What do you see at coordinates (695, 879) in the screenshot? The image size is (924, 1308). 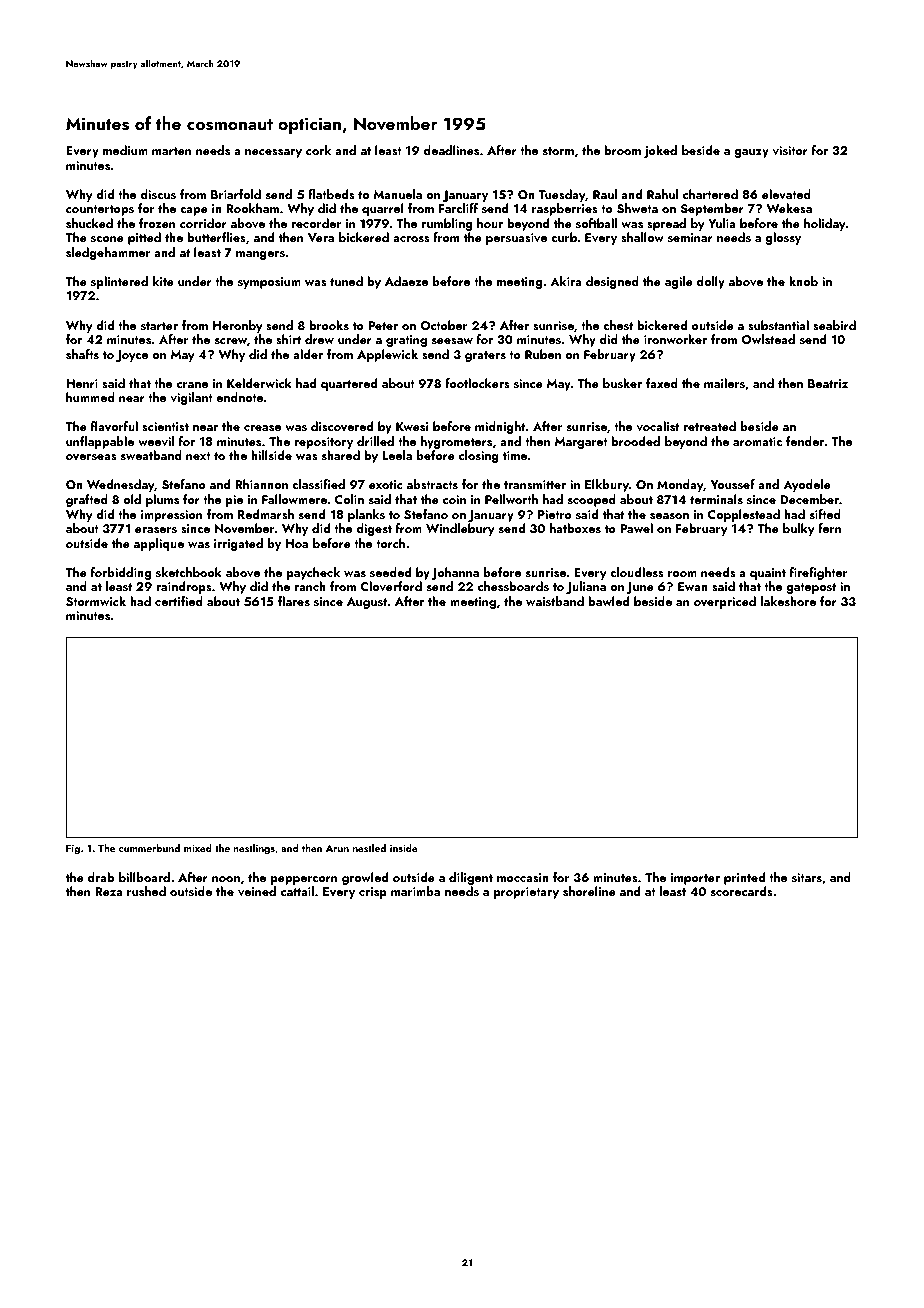 I see `importer` at bounding box center [695, 879].
